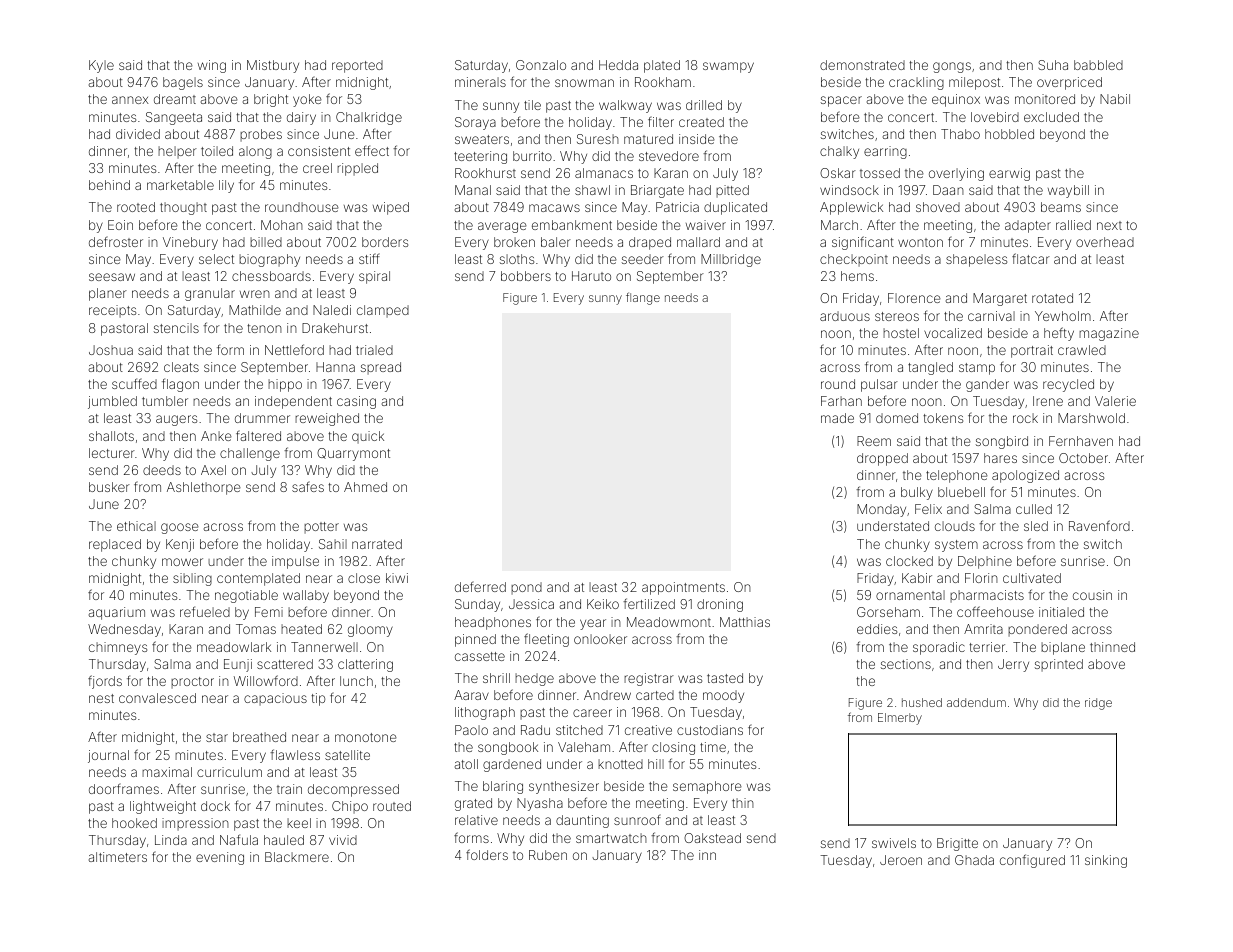  I want to click on quick, so click(368, 437).
